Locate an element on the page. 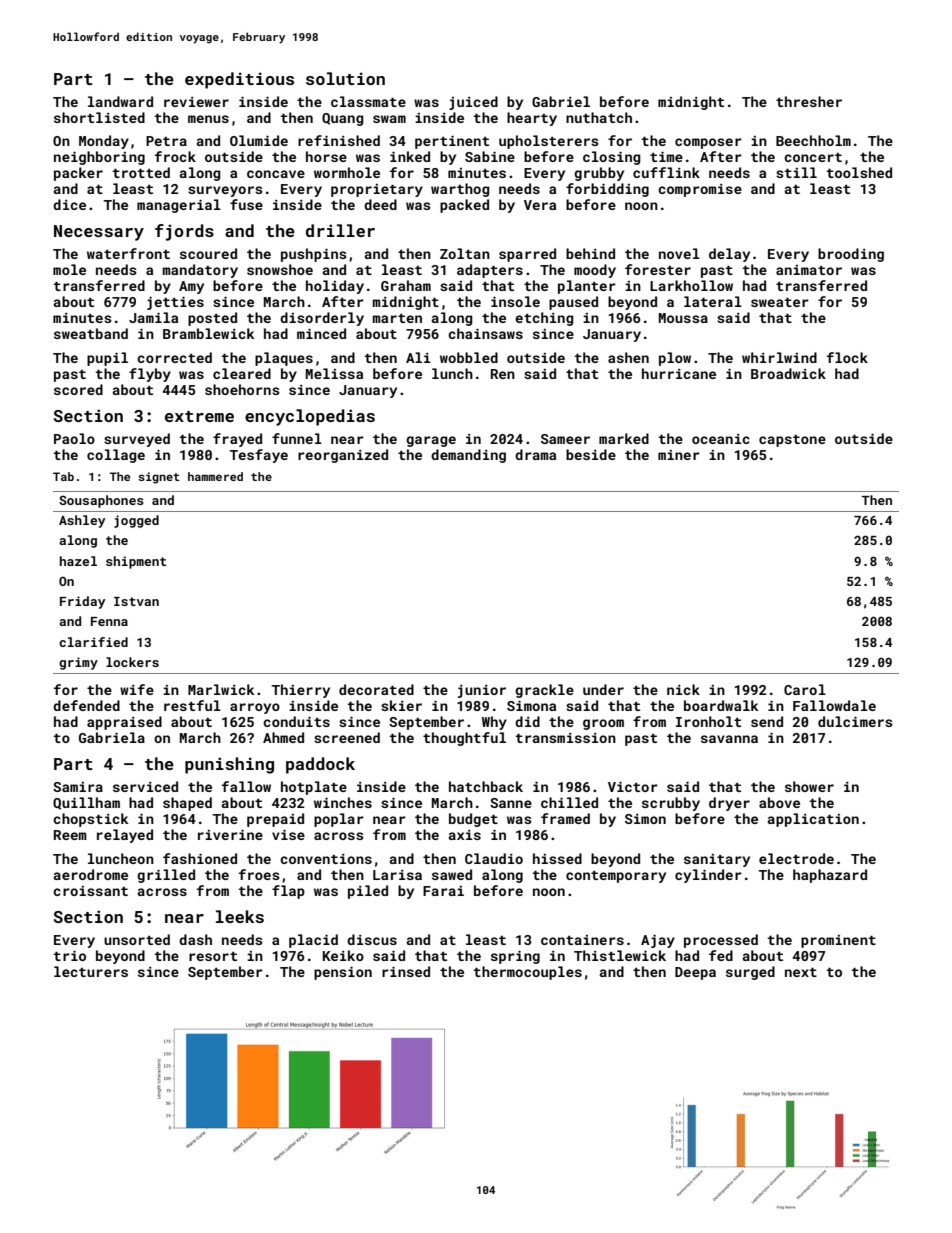 Image resolution: width=952 pixels, height=1233 pixels. Larkhollow is located at coordinates (691, 285).
